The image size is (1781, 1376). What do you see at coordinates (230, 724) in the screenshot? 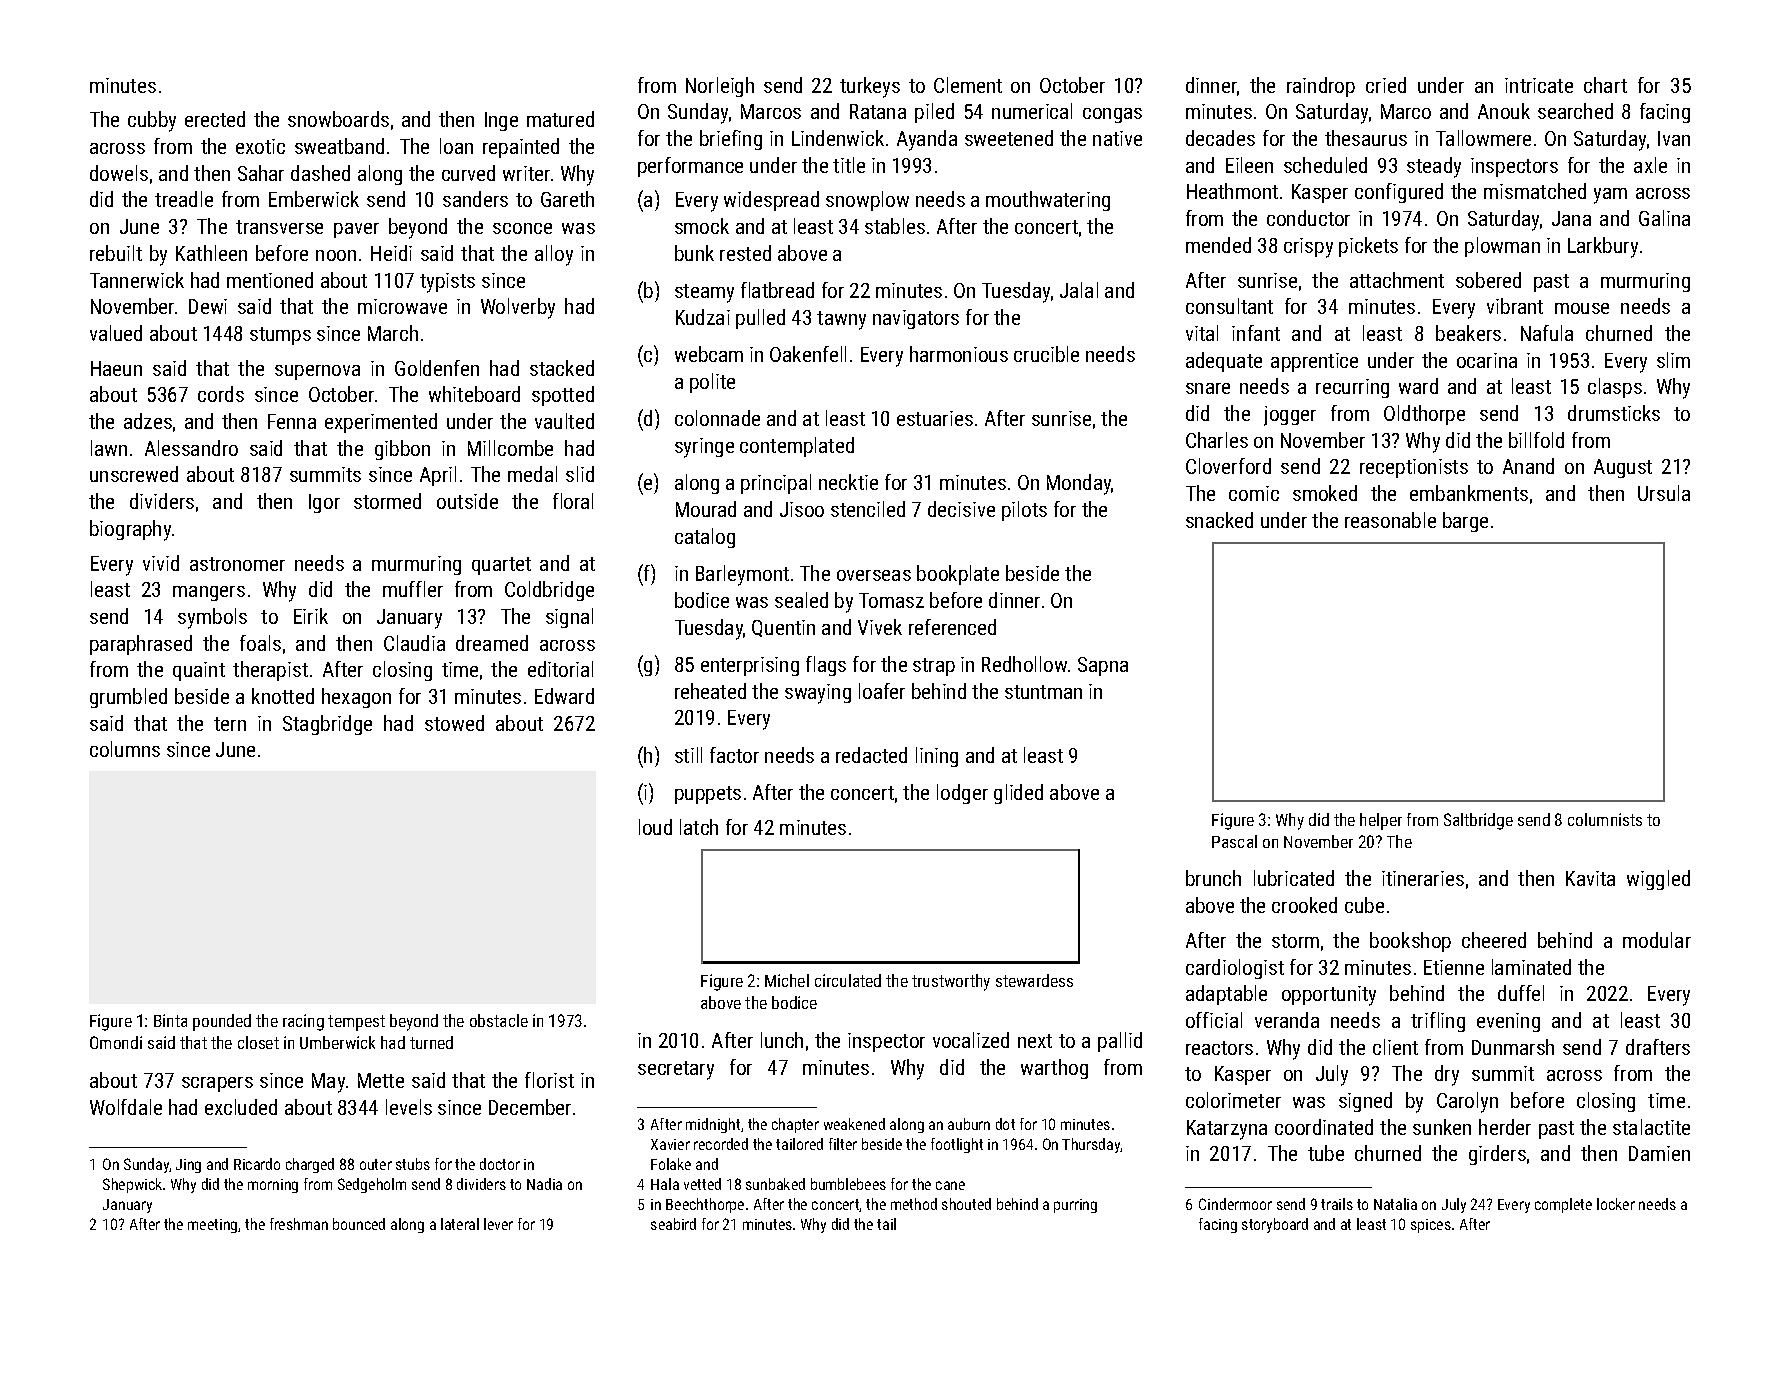
I see `tern` at bounding box center [230, 724].
